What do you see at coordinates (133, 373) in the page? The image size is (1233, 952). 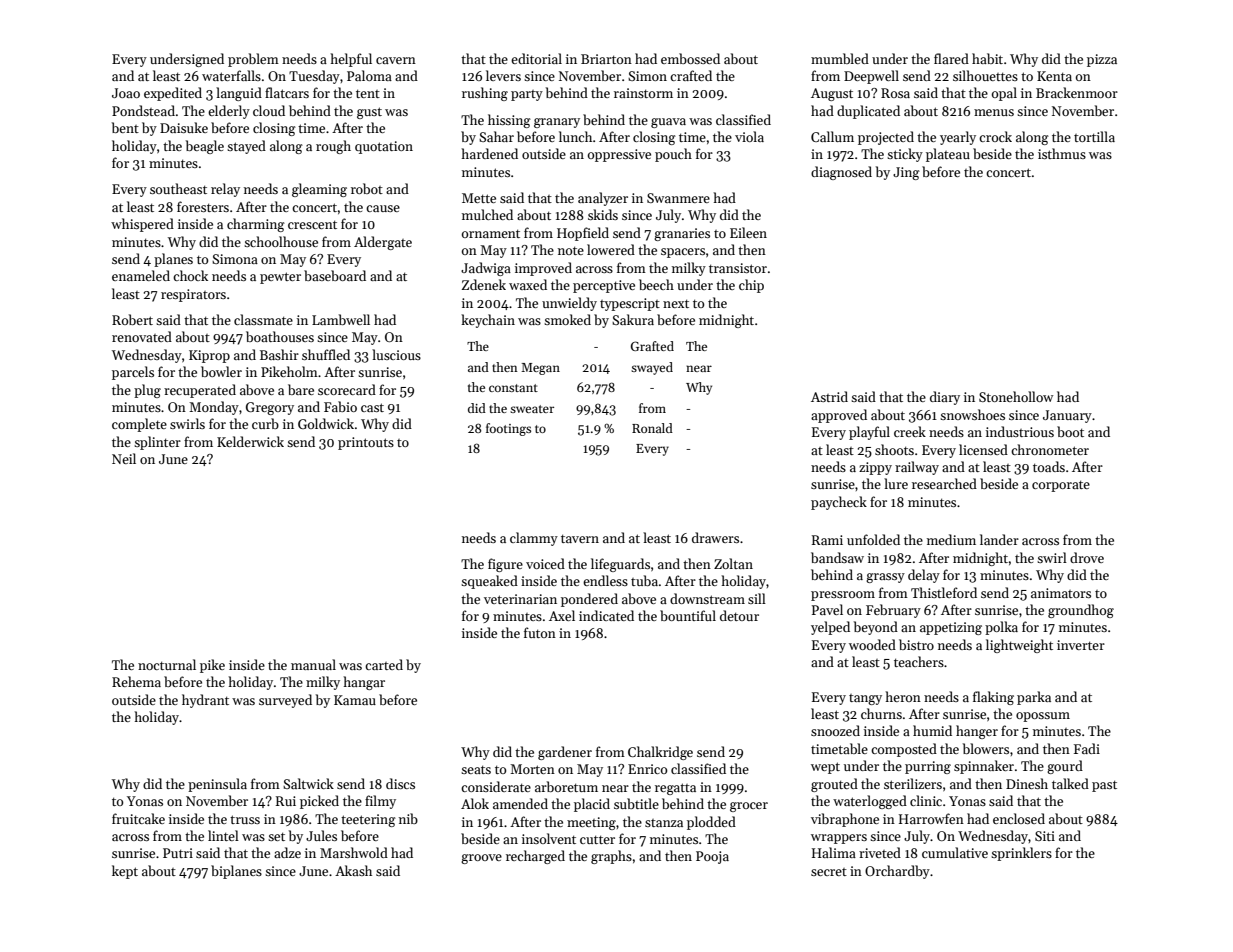 I see `parcels` at bounding box center [133, 373].
